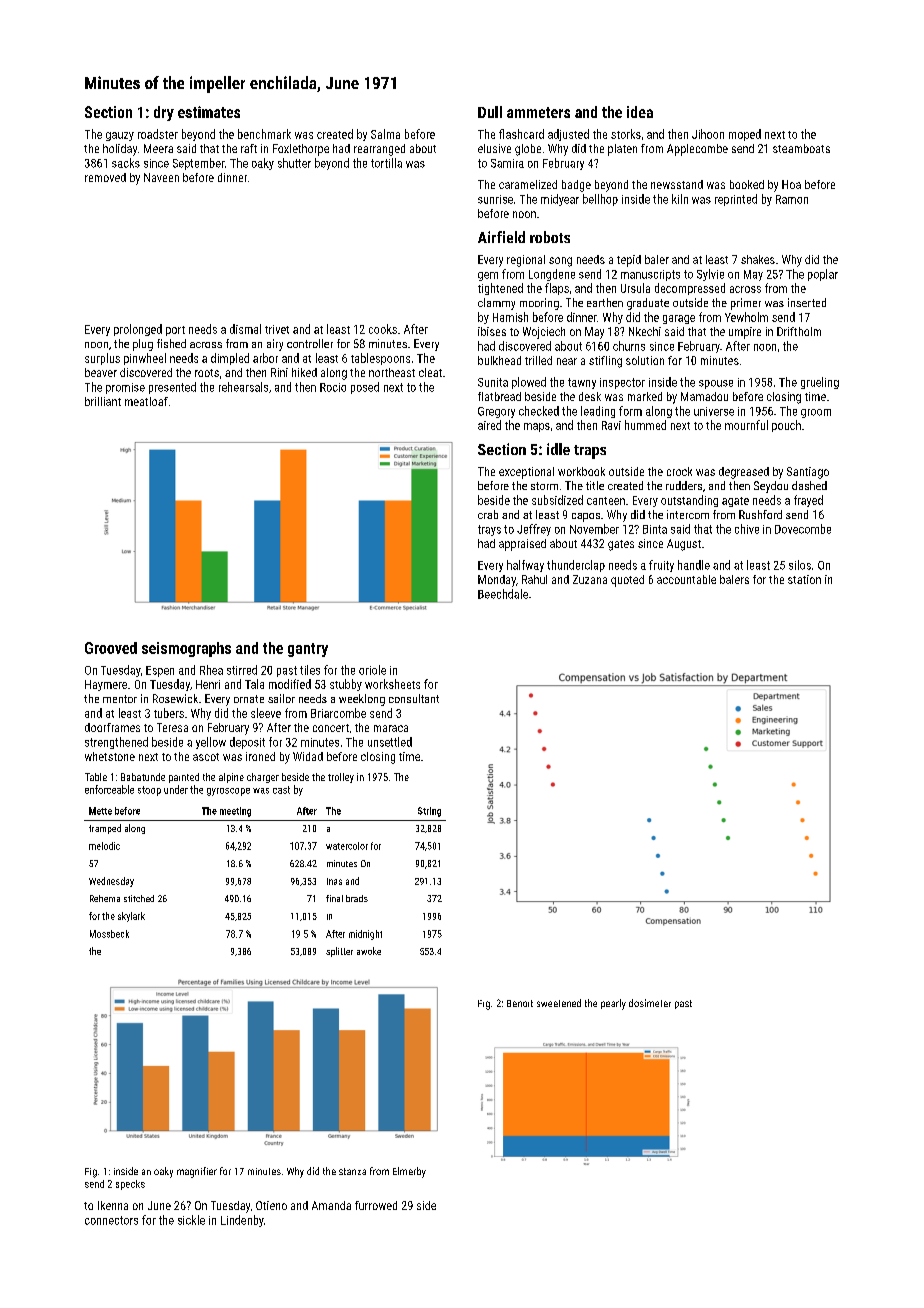 The height and width of the image is (1308, 924). Describe the element at coordinates (109, 934) in the image. I see `Mossbeck` at that location.
